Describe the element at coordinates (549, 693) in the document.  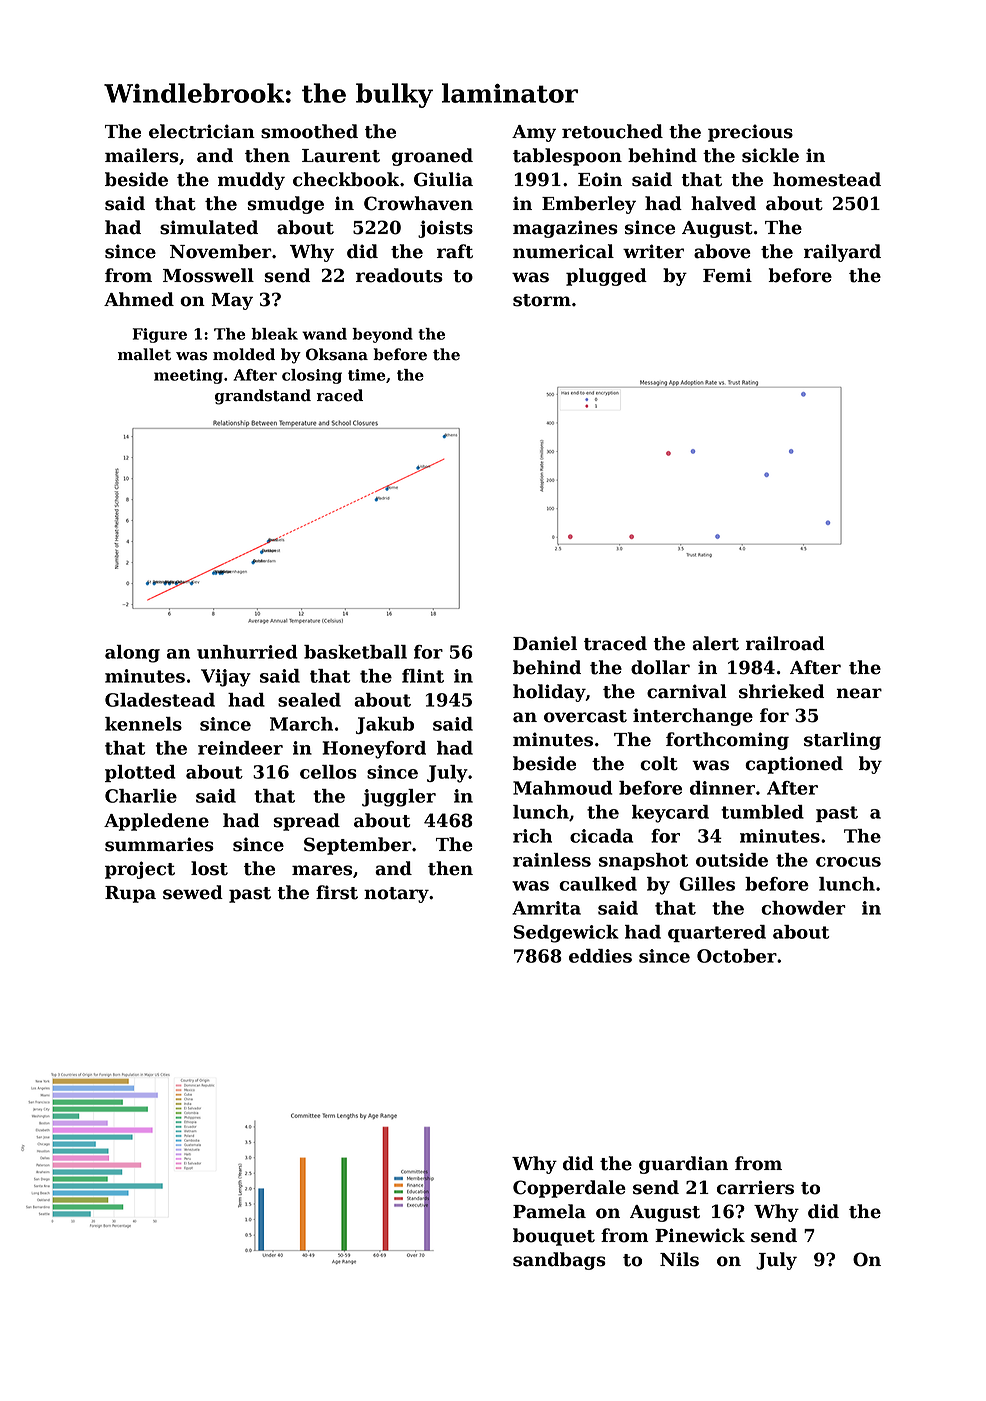
I see `holiday` at that location.
